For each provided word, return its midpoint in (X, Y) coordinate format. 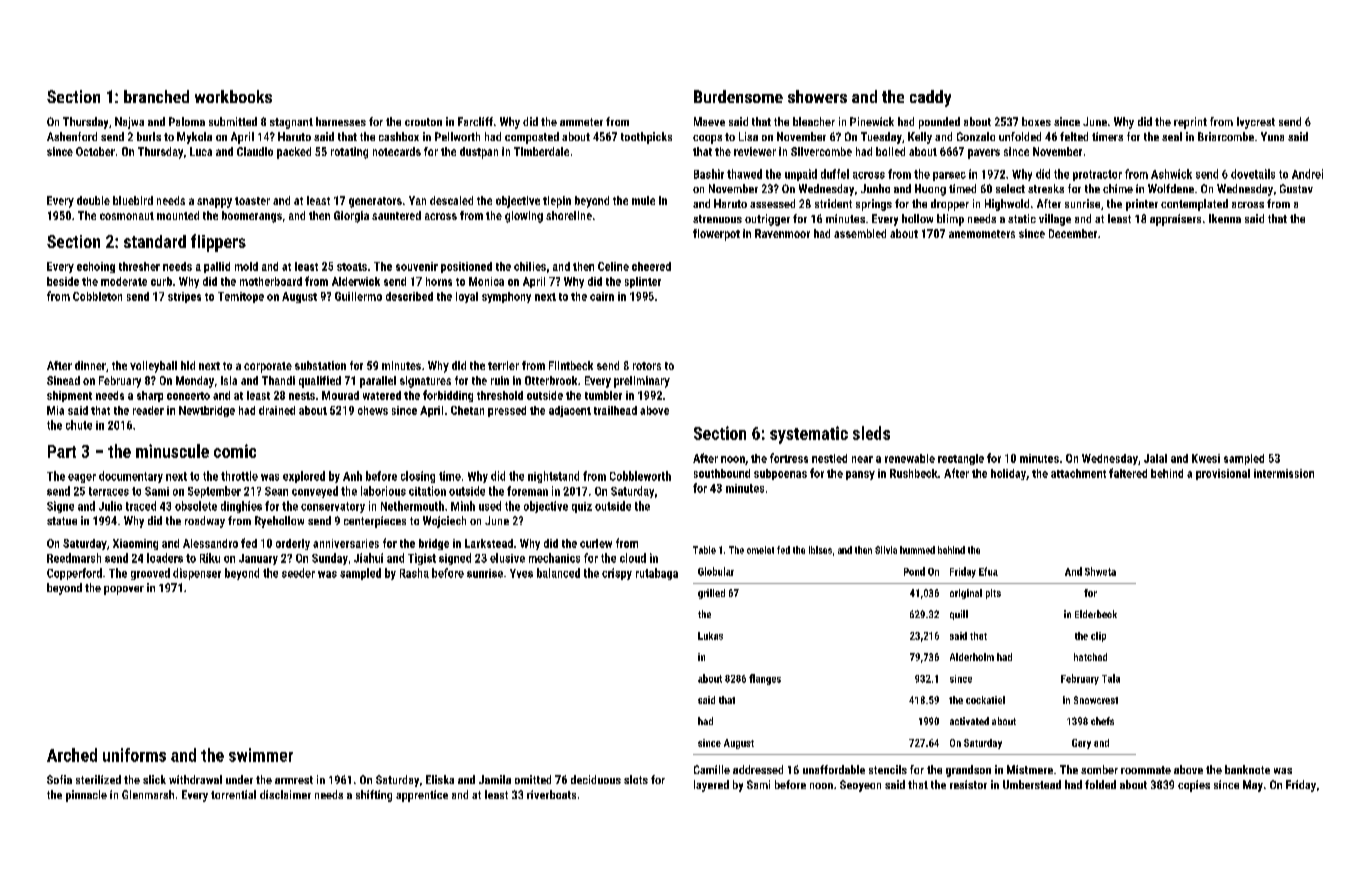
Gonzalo (976, 136)
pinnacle (86, 796)
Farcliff (475, 121)
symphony (506, 297)
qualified (320, 382)
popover (124, 590)
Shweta (1100, 571)
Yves (521, 573)
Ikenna (1225, 218)
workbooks (233, 96)
